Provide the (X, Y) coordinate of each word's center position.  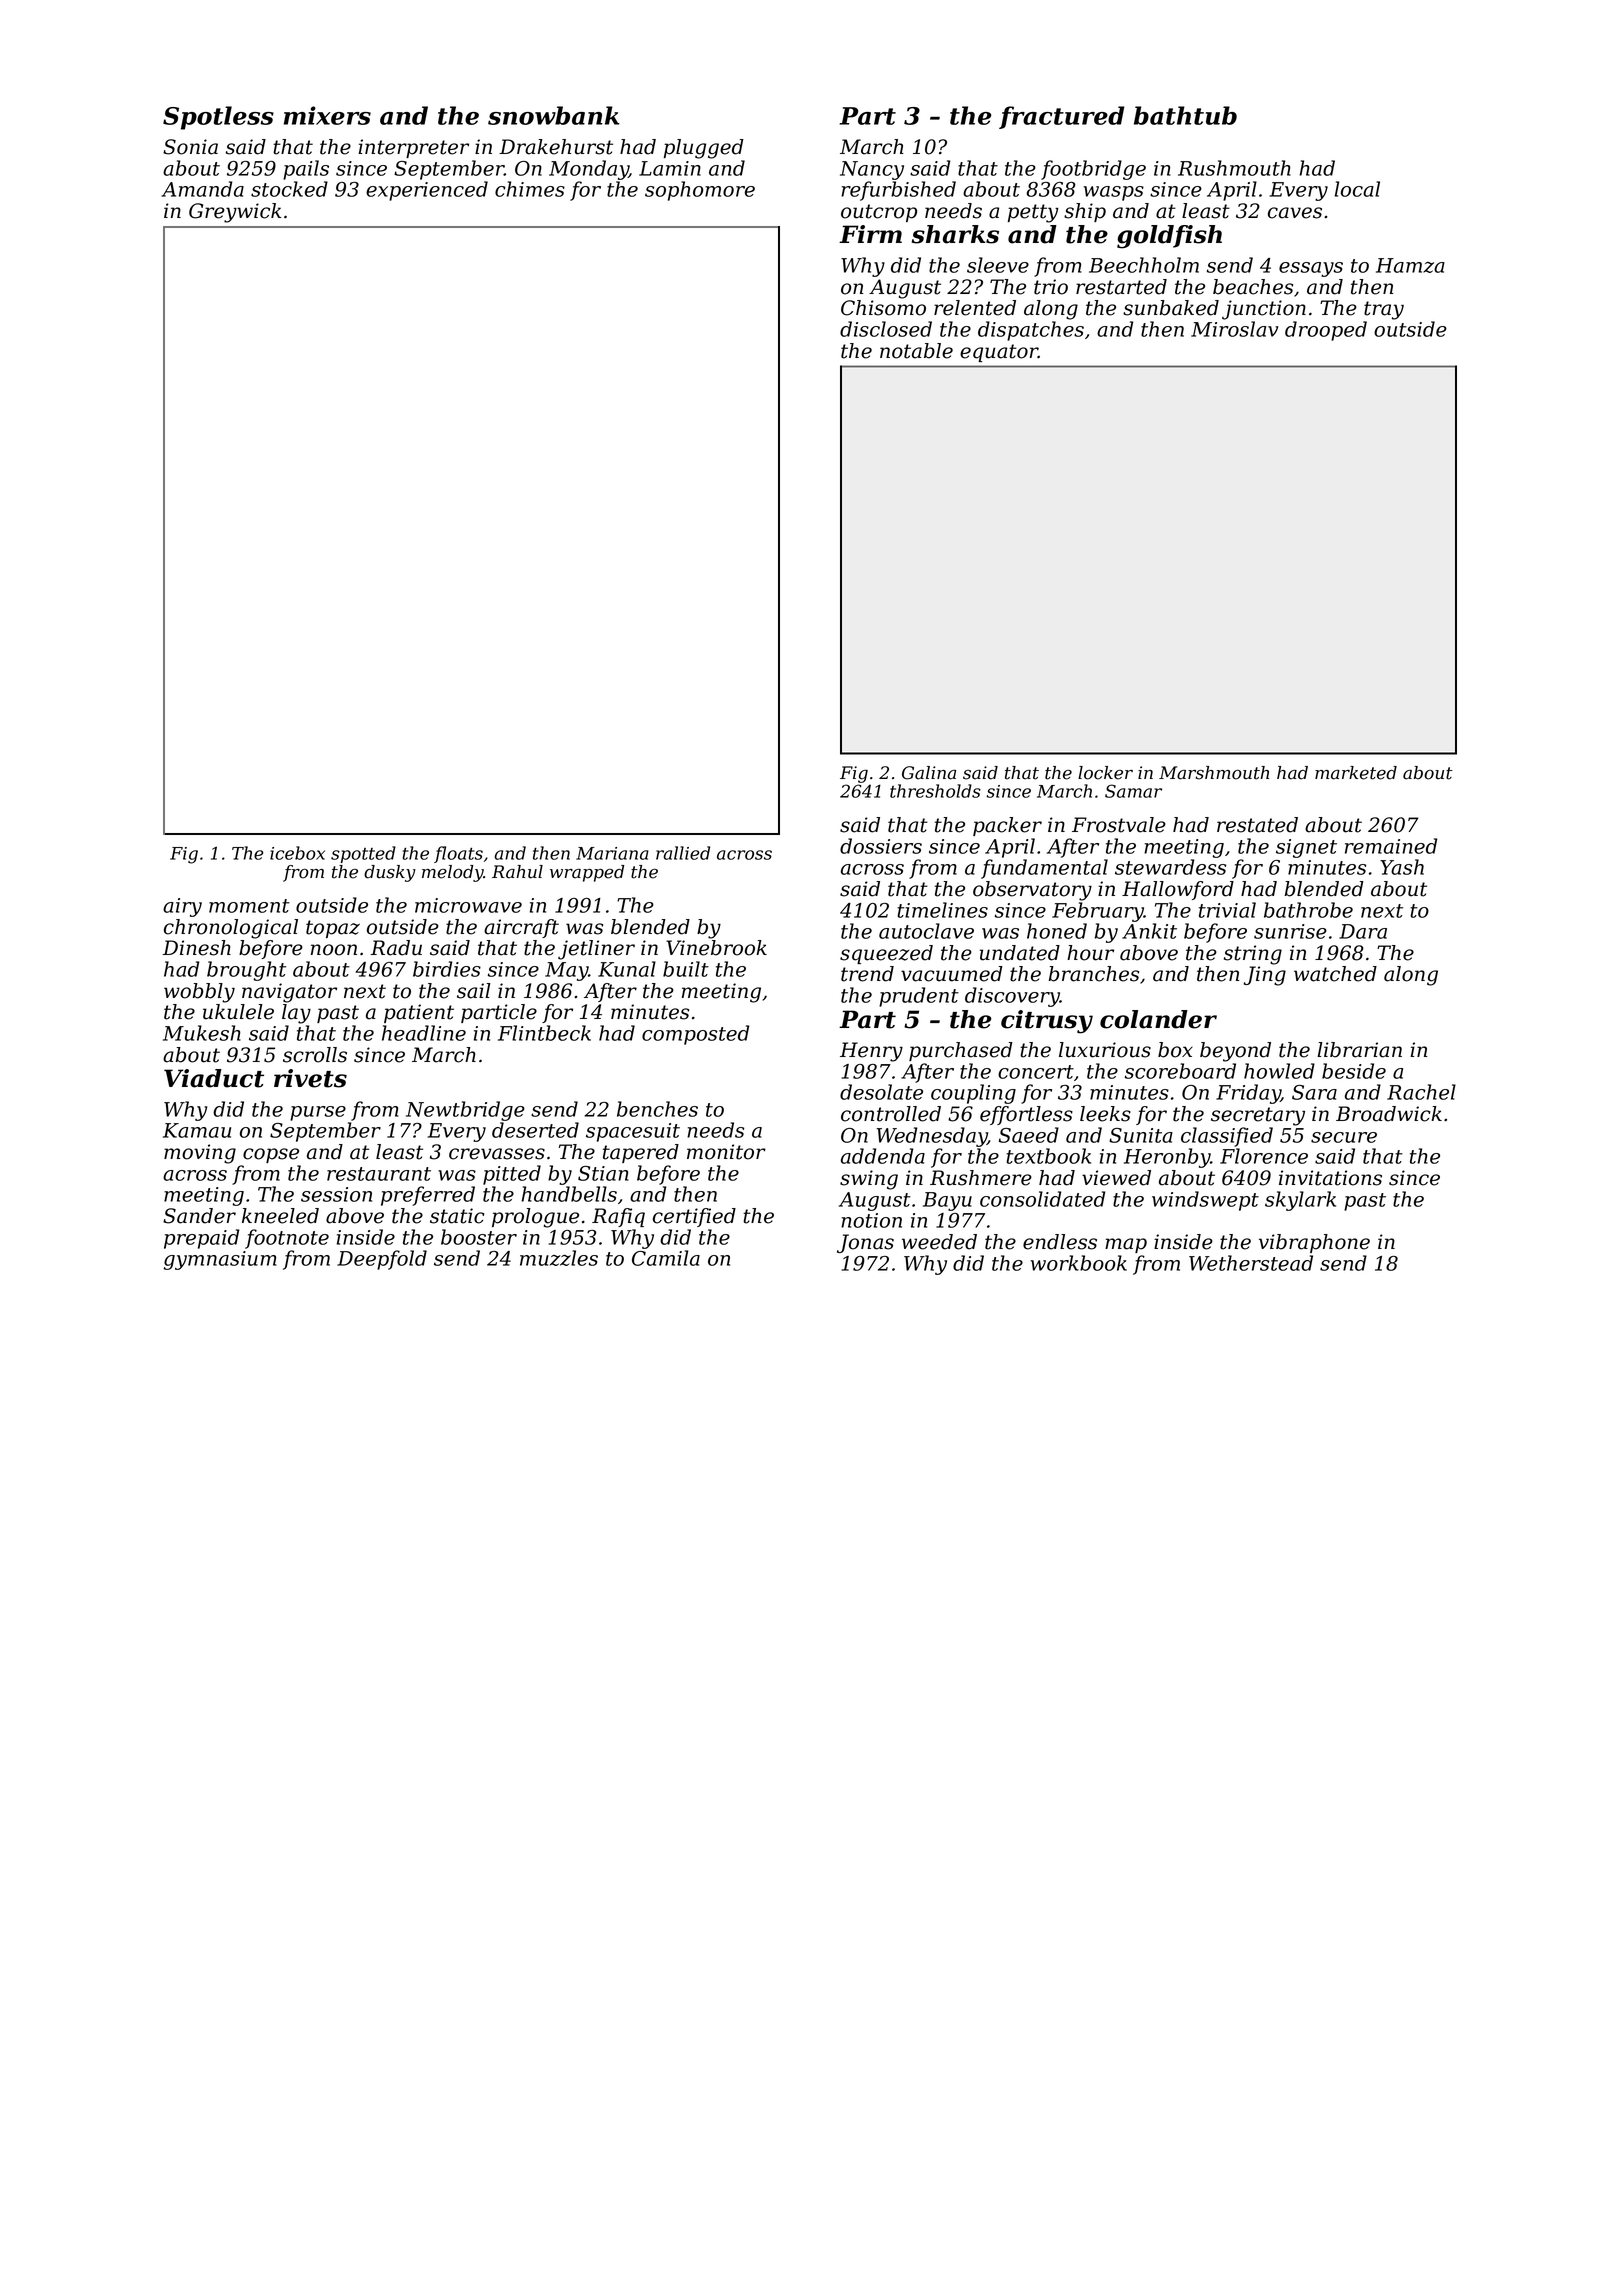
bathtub (1185, 115)
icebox (297, 853)
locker (1105, 773)
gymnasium (220, 1260)
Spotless (218, 118)
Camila (666, 1258)
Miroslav (1235, 329)
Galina (929, 773)
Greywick (235, 213)
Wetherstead (1251, 1263)
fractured (1062, 117)
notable (916, 351)
